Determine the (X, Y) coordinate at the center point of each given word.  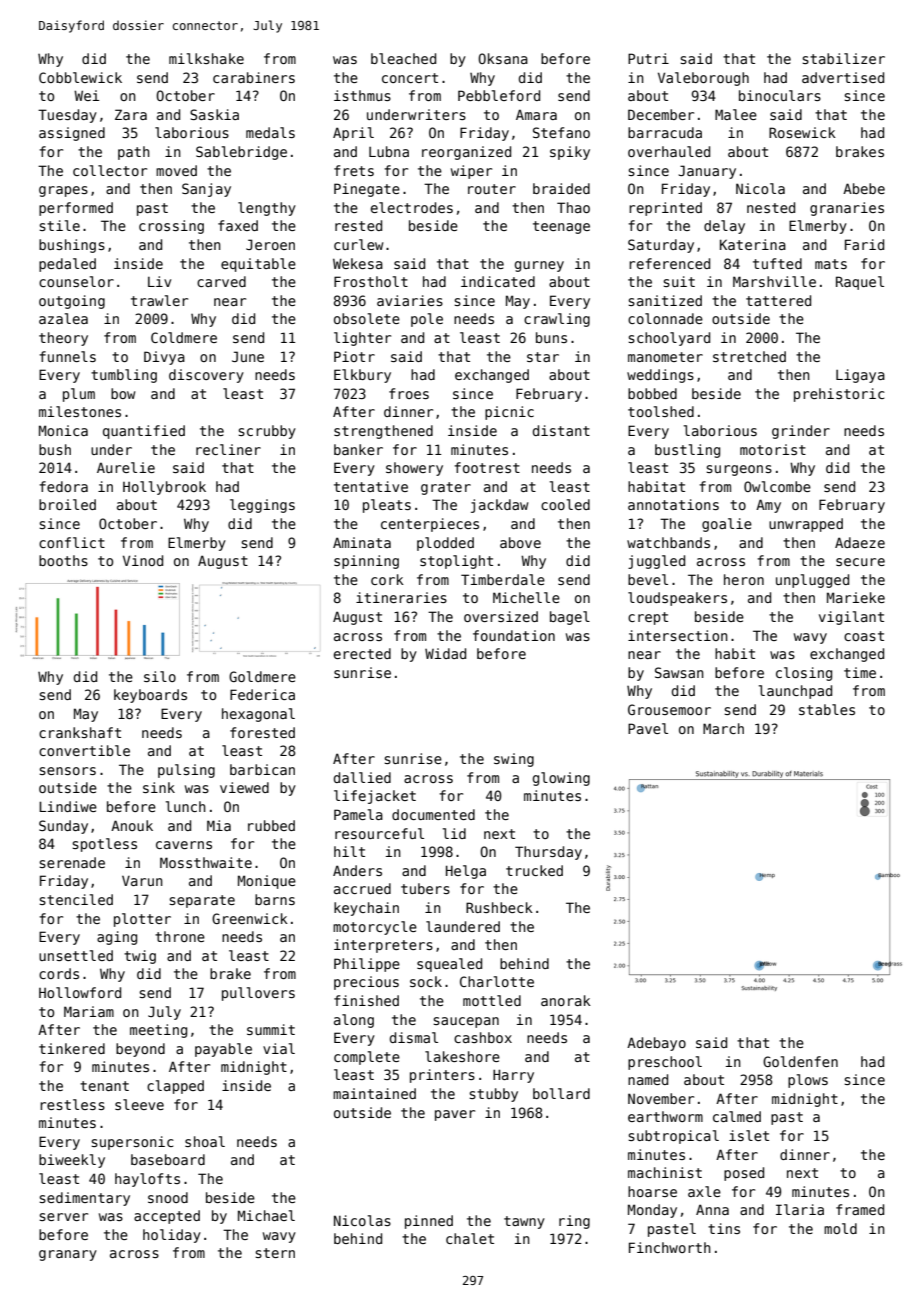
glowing (561, 779)
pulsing (186, 771)
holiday (172, 1236)
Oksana (503, 58)
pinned (429, 1222)
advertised (843, 77)
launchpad (795, 692)
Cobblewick (80, 77)
